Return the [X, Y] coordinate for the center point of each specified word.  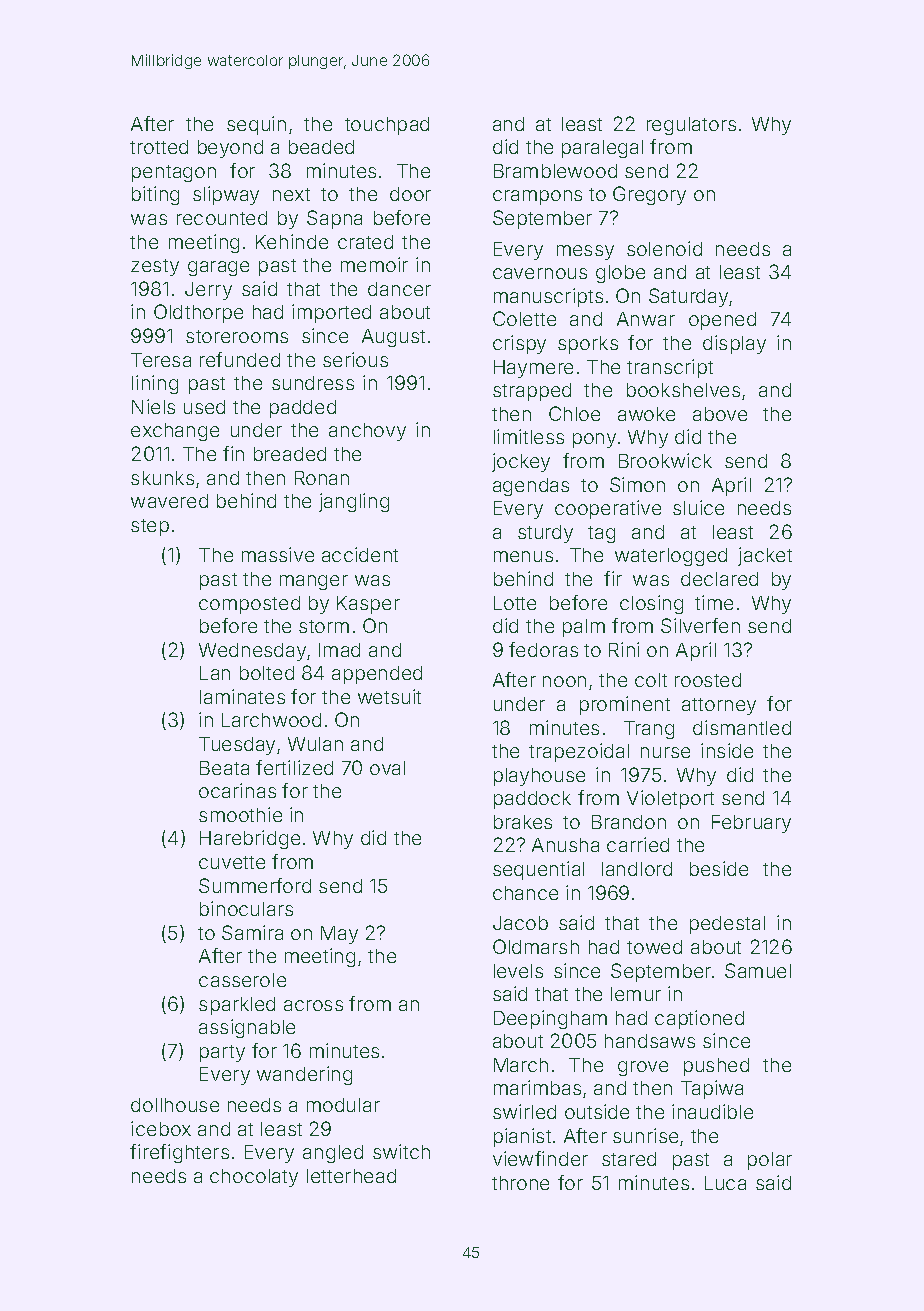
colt [651, 680]
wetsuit [389, 696]
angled [333, 1154]
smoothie [240, 814]
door [410, 194]
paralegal [602, 149]
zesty [155, 267]
